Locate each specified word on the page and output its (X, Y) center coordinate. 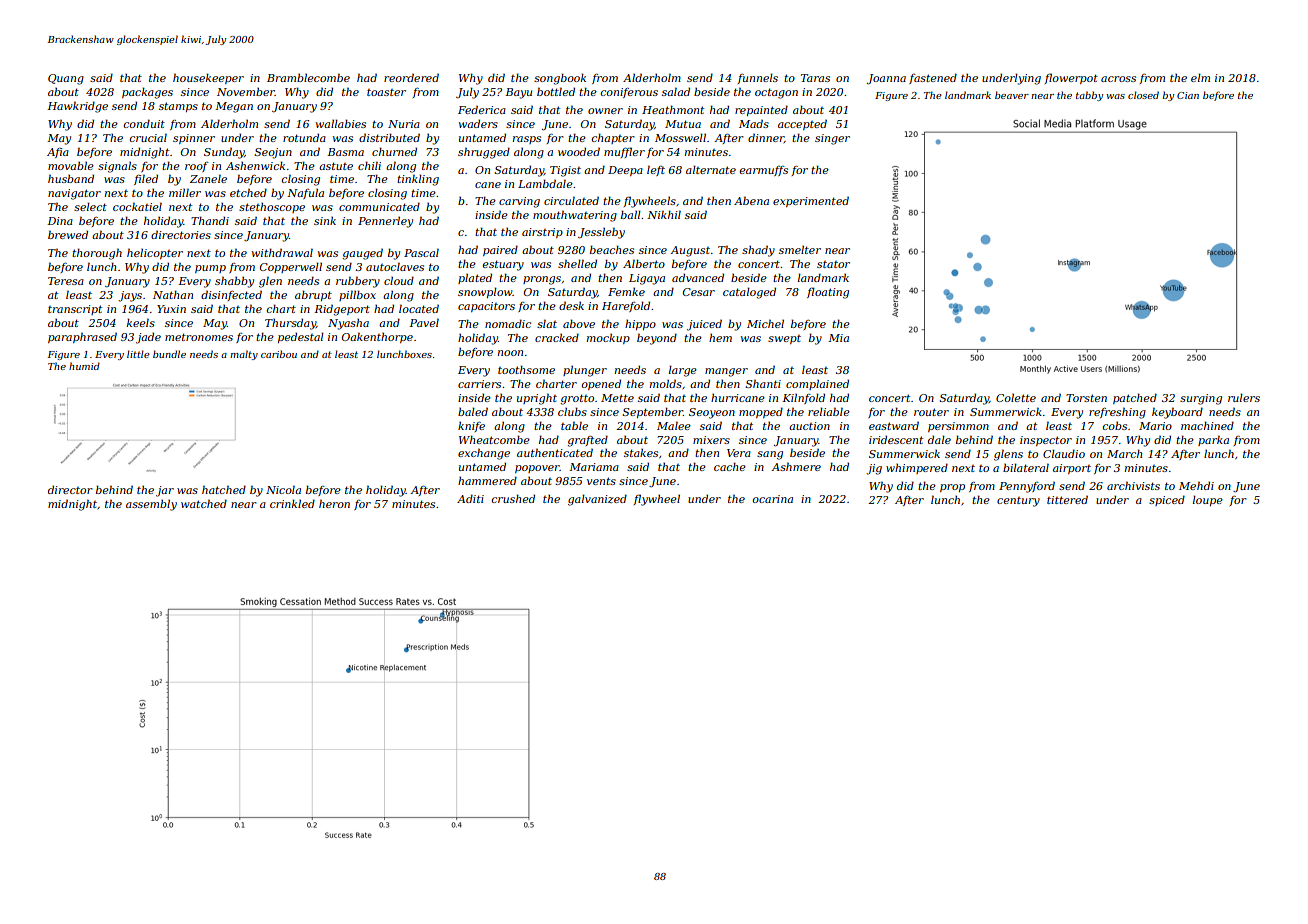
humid (84, 366)
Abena (751, 200)
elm (1200, 77)
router (931, 412)
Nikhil (664, 214)
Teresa (66, 281)
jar (165, 491)
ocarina (773, 499)
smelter (800, 250)
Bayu (518, 93)
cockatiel (137, 206)
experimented (811, 201)
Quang (66, 79)
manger (726, 372)
